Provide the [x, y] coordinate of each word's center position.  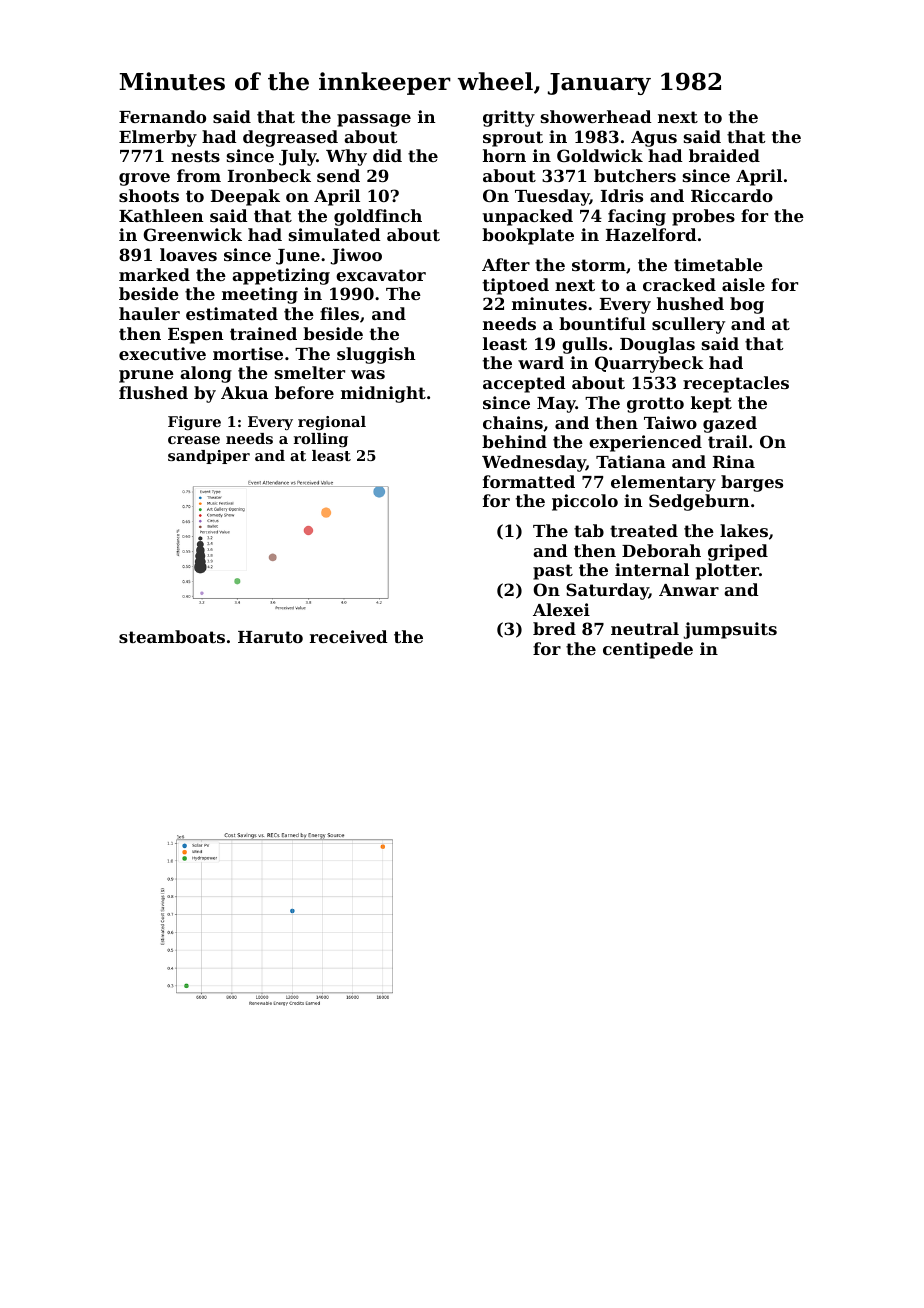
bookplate [528, 236]
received [349, 636]
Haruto [270, 637]
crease [194, 440]
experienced [645, 443]
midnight [383, 394]
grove [144, 179]
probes [703, 217]
